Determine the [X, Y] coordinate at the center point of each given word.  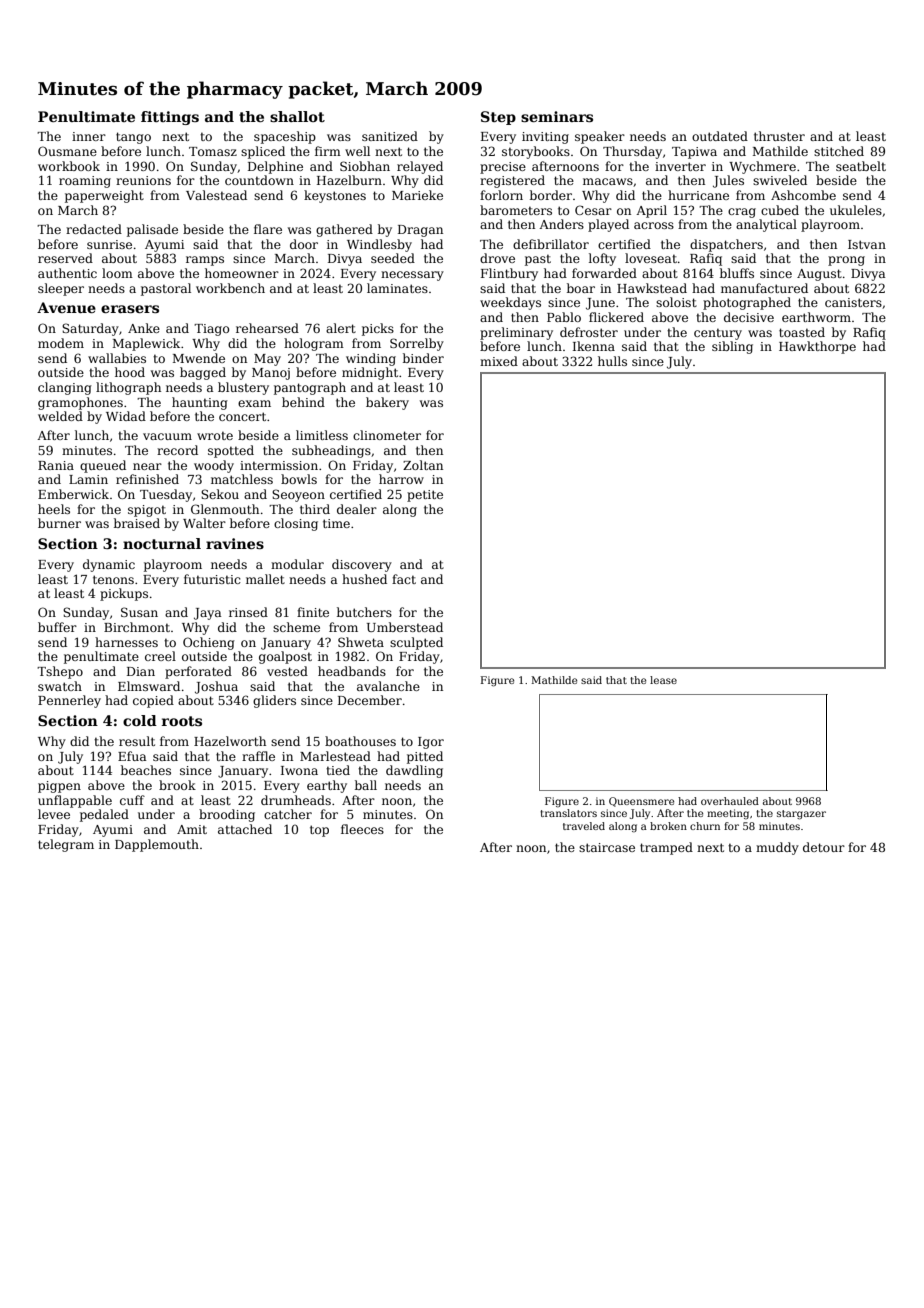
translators [568, 813]
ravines [235, 543]
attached [245, 829]
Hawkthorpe [817, 347]
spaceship [285, 137]
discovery [362, 565]
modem [61, 343]
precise [503, 168]
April [651, 211]
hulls [612, 361]
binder [423, 358]
